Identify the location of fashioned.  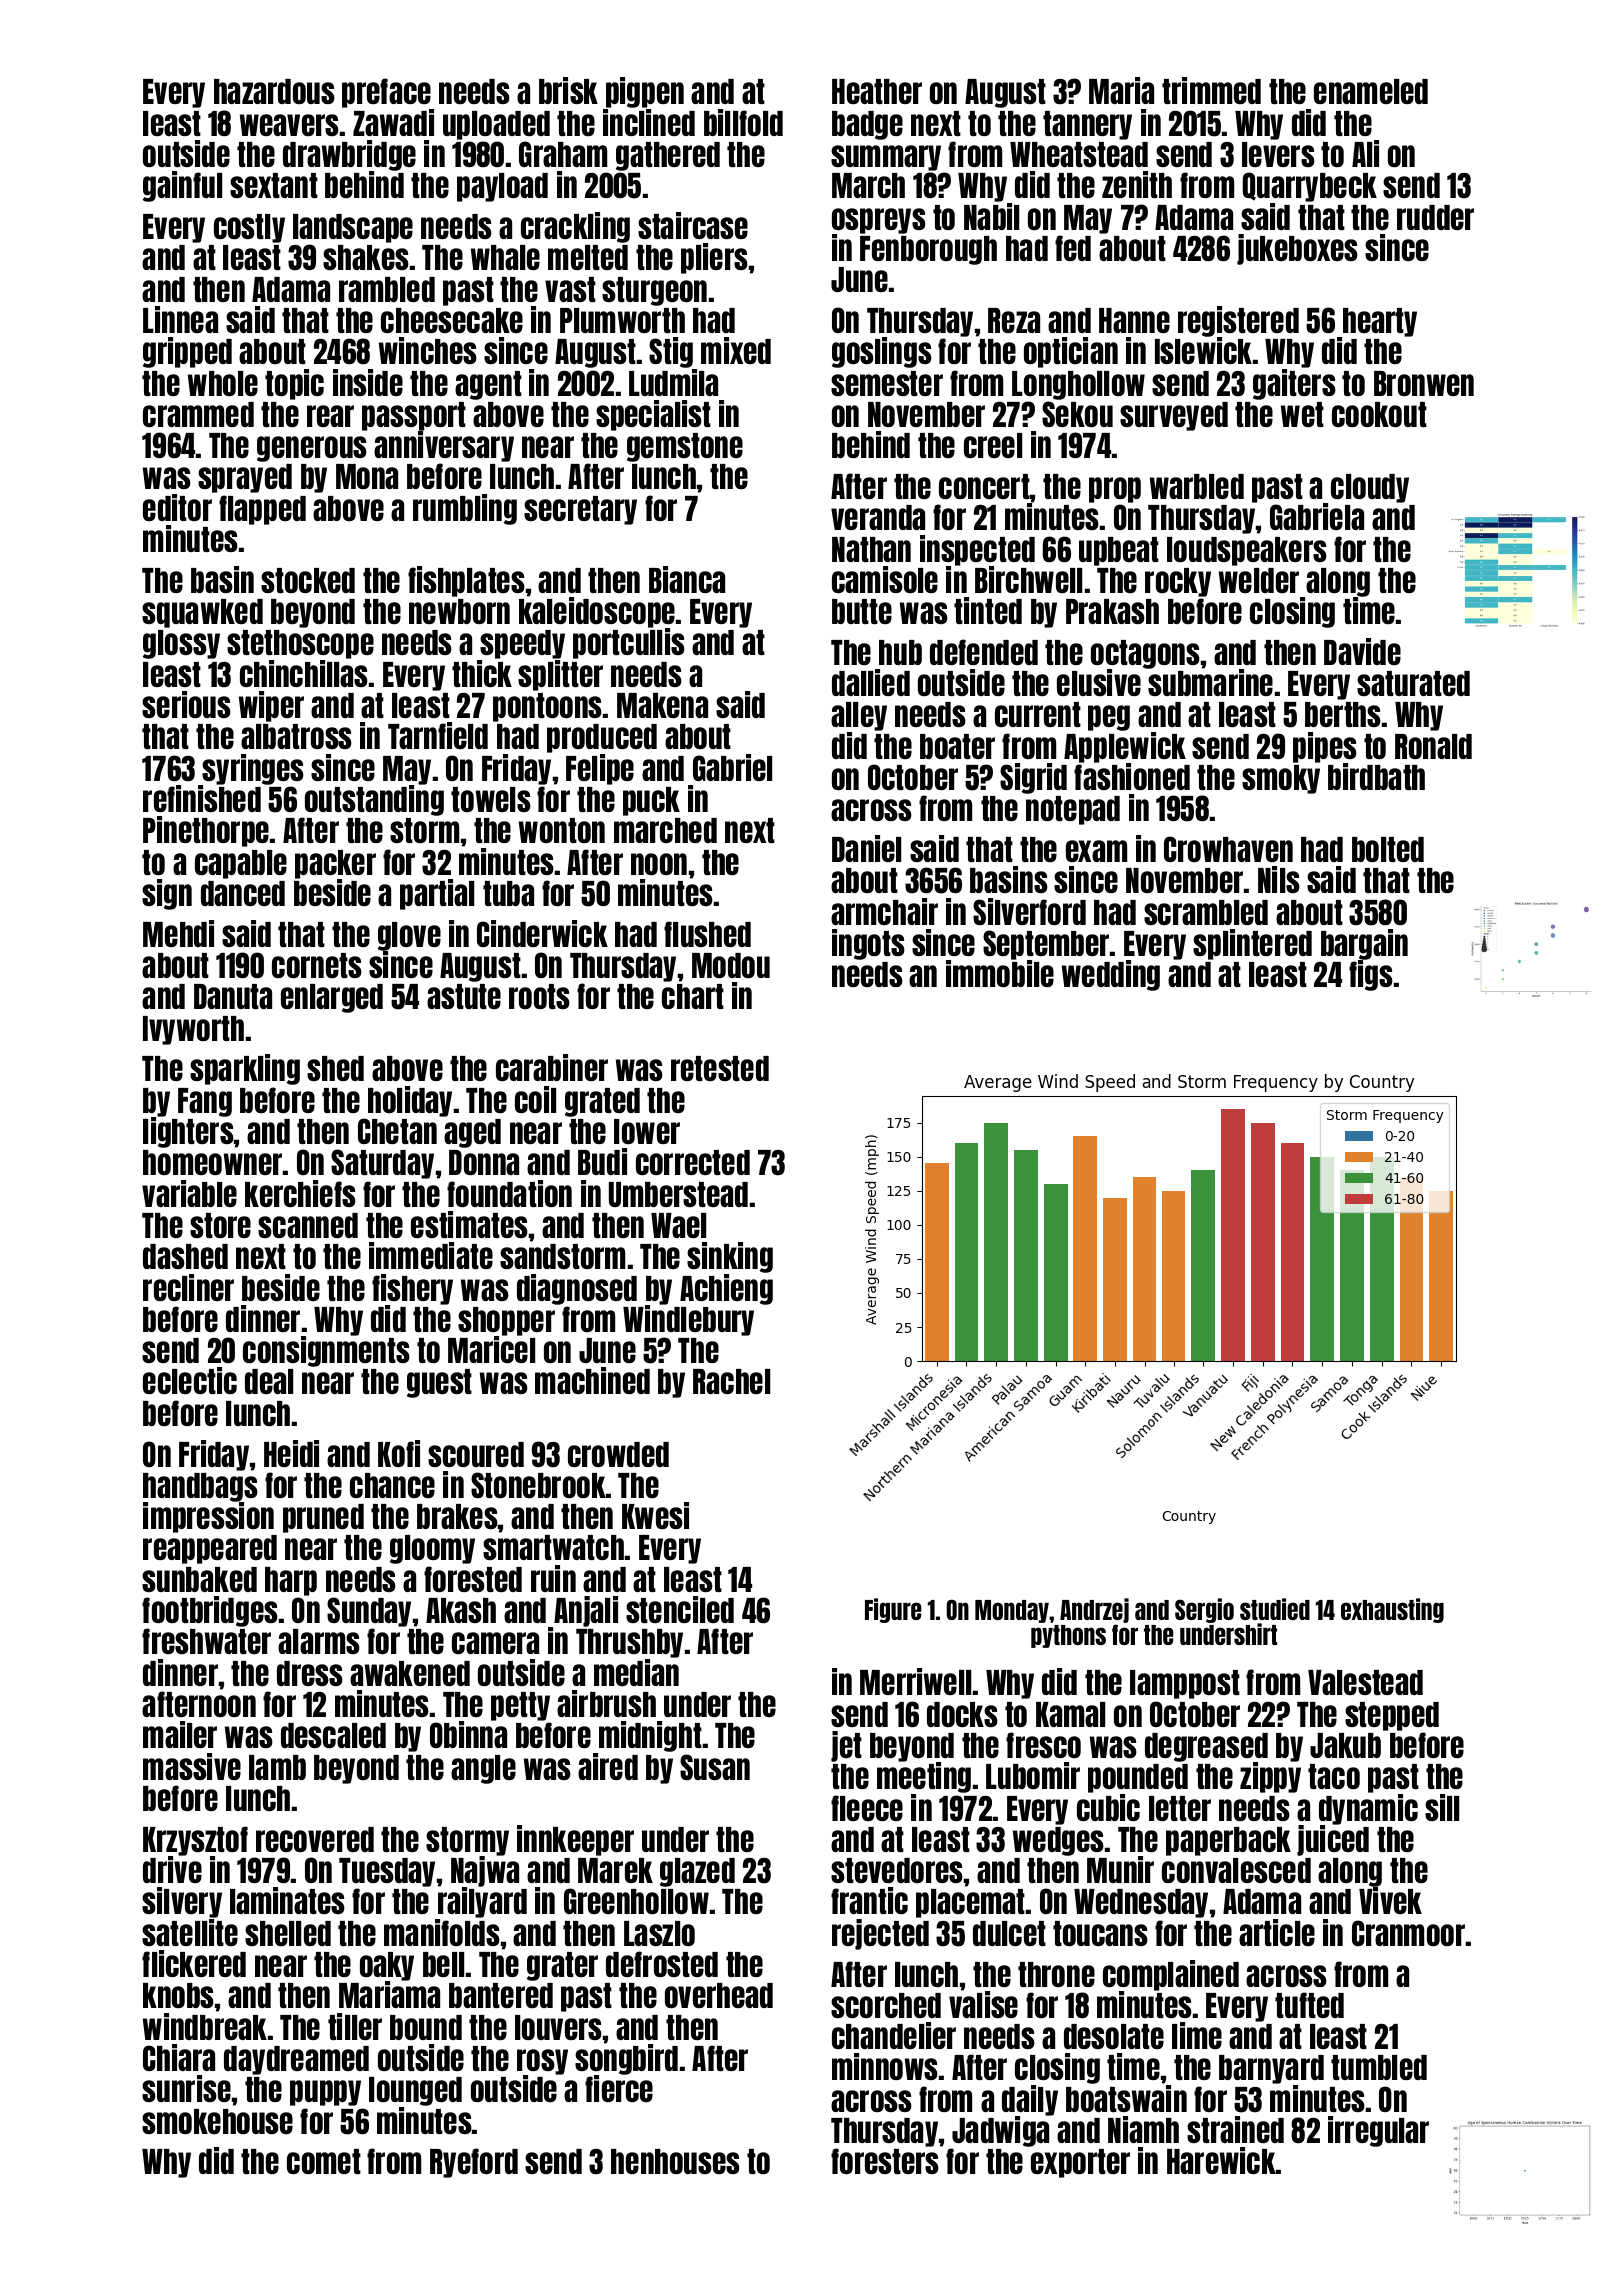
(1132, 776).
